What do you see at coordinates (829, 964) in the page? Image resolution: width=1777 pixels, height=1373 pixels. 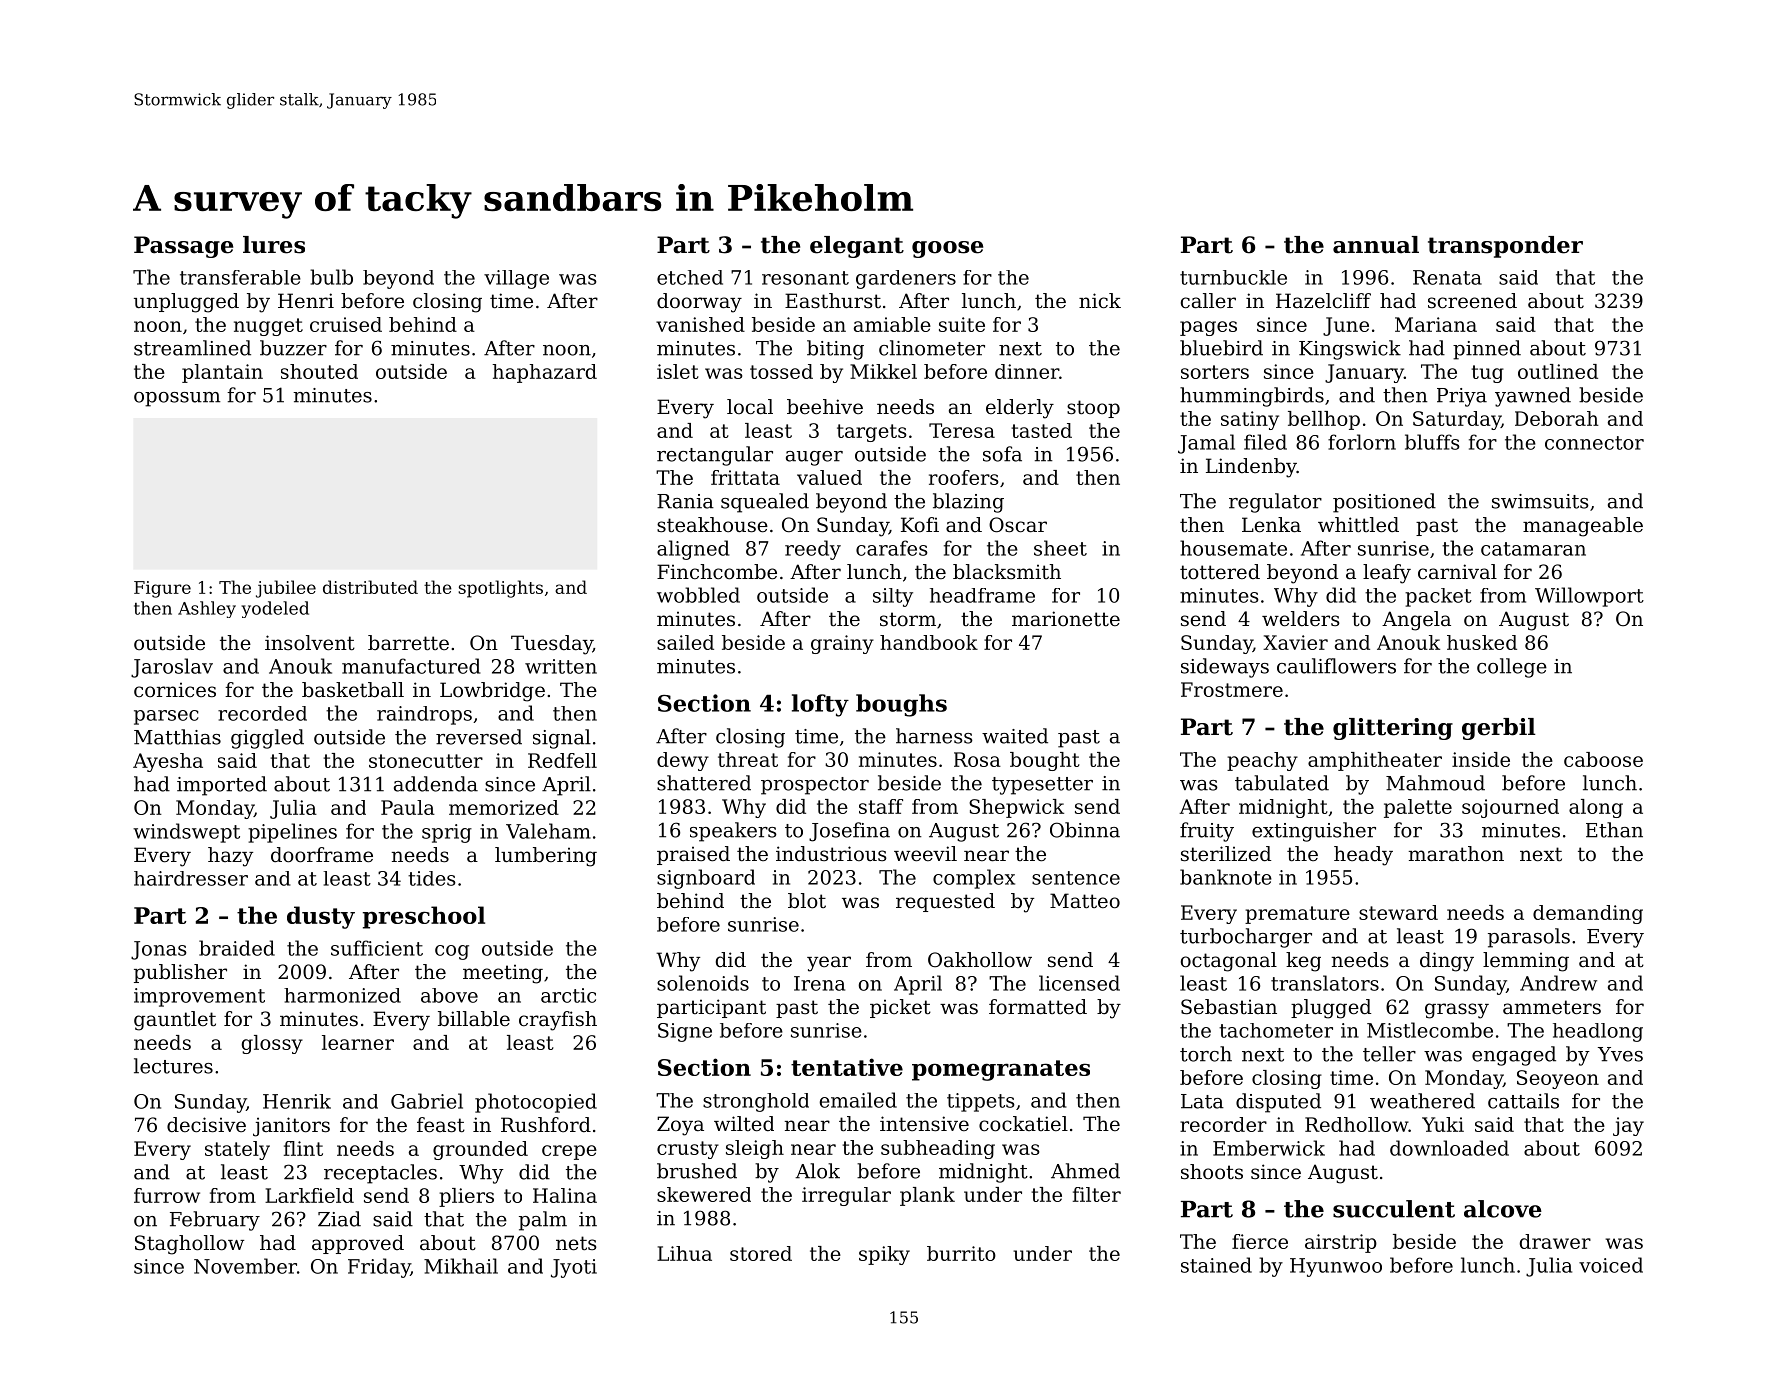 I see `year` at bounding box center [829, 964].
